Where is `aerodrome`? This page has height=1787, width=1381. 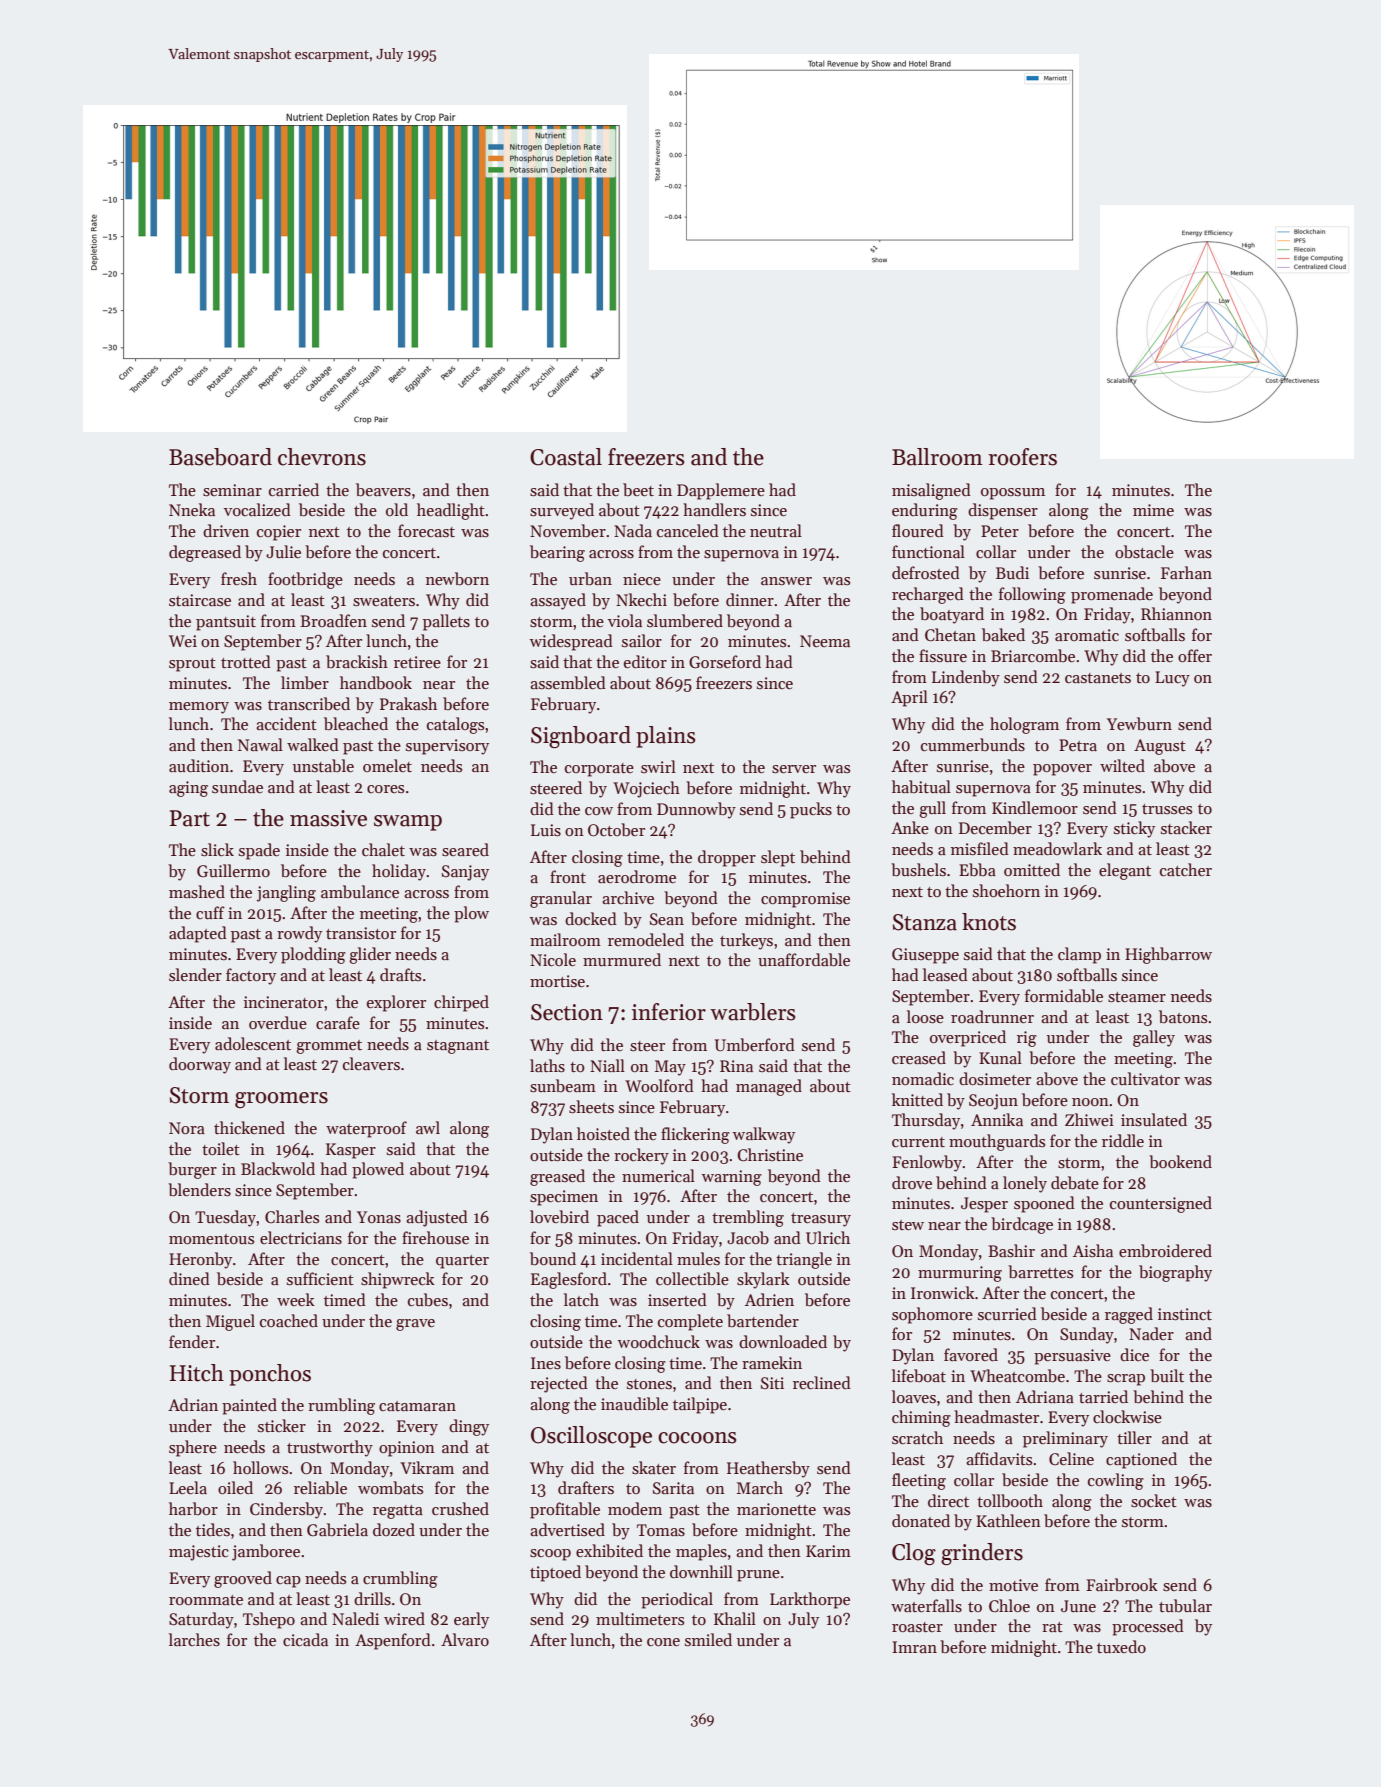 aerodrome is located at coordinates (637, 876).
